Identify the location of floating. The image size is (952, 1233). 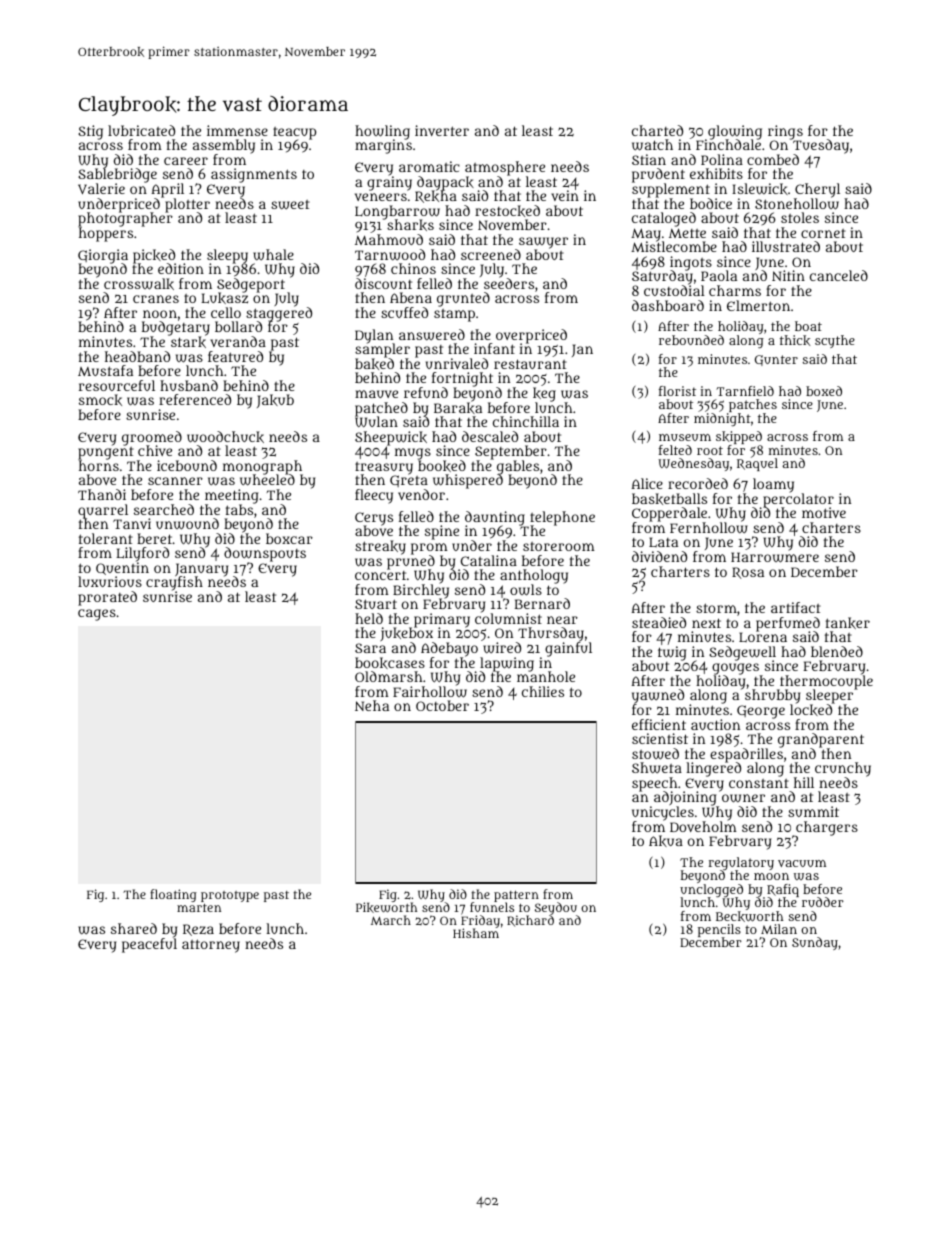
(173, 895).
